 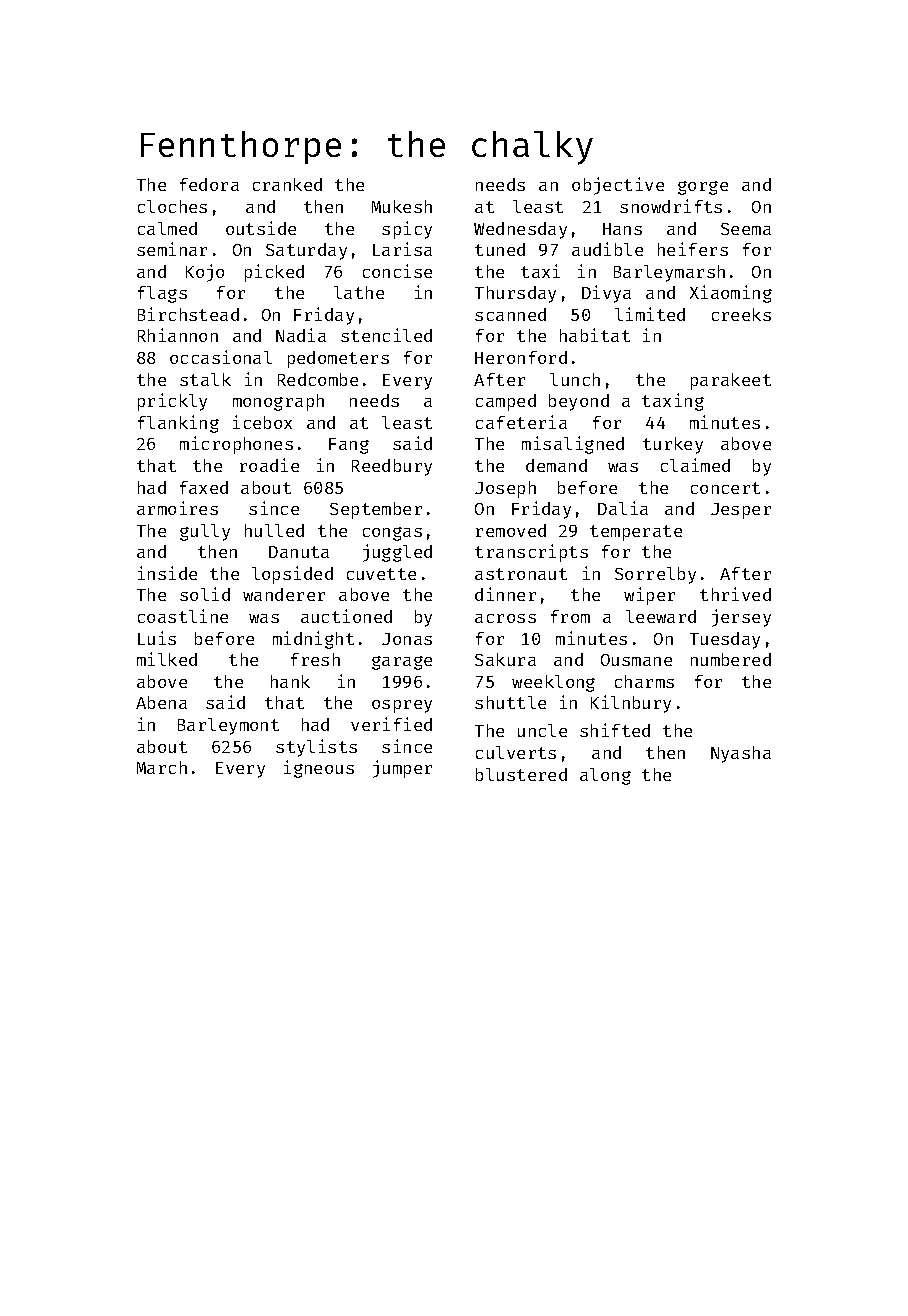 I want to click on Mukesh, so click(x=402, y=206).
